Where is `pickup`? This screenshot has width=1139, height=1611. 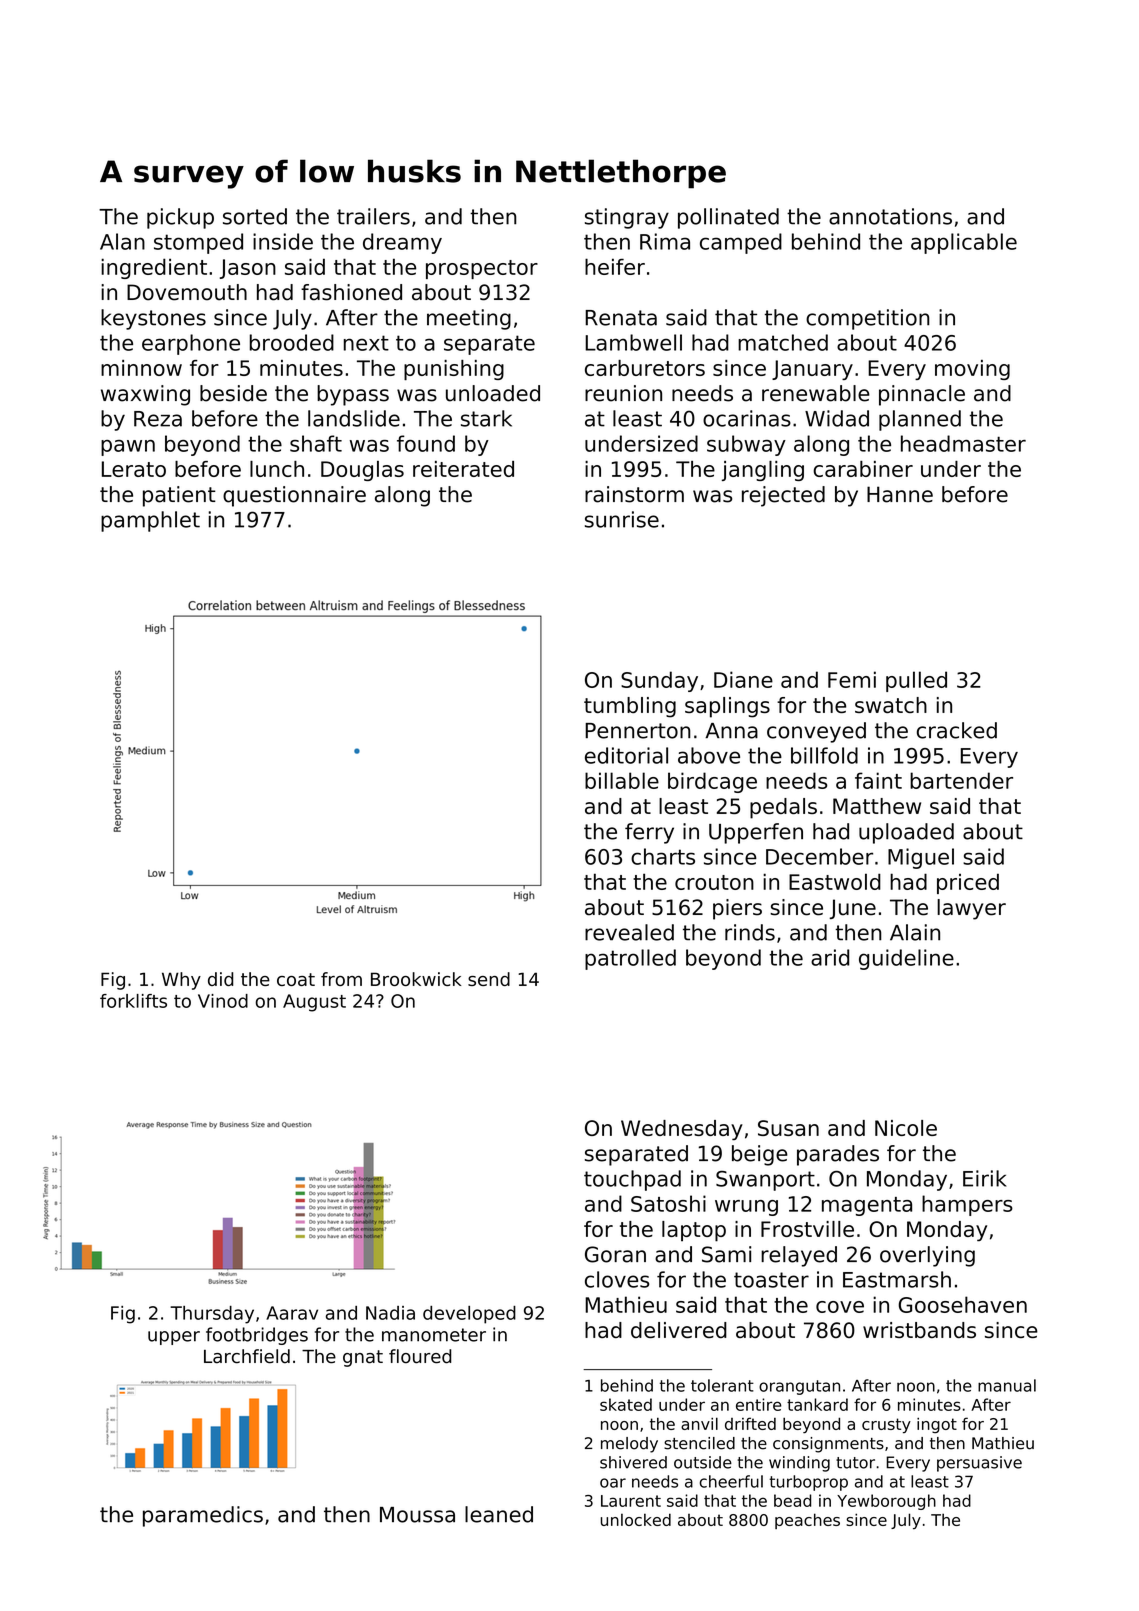 pickup is located at coordinates (180, 218).
